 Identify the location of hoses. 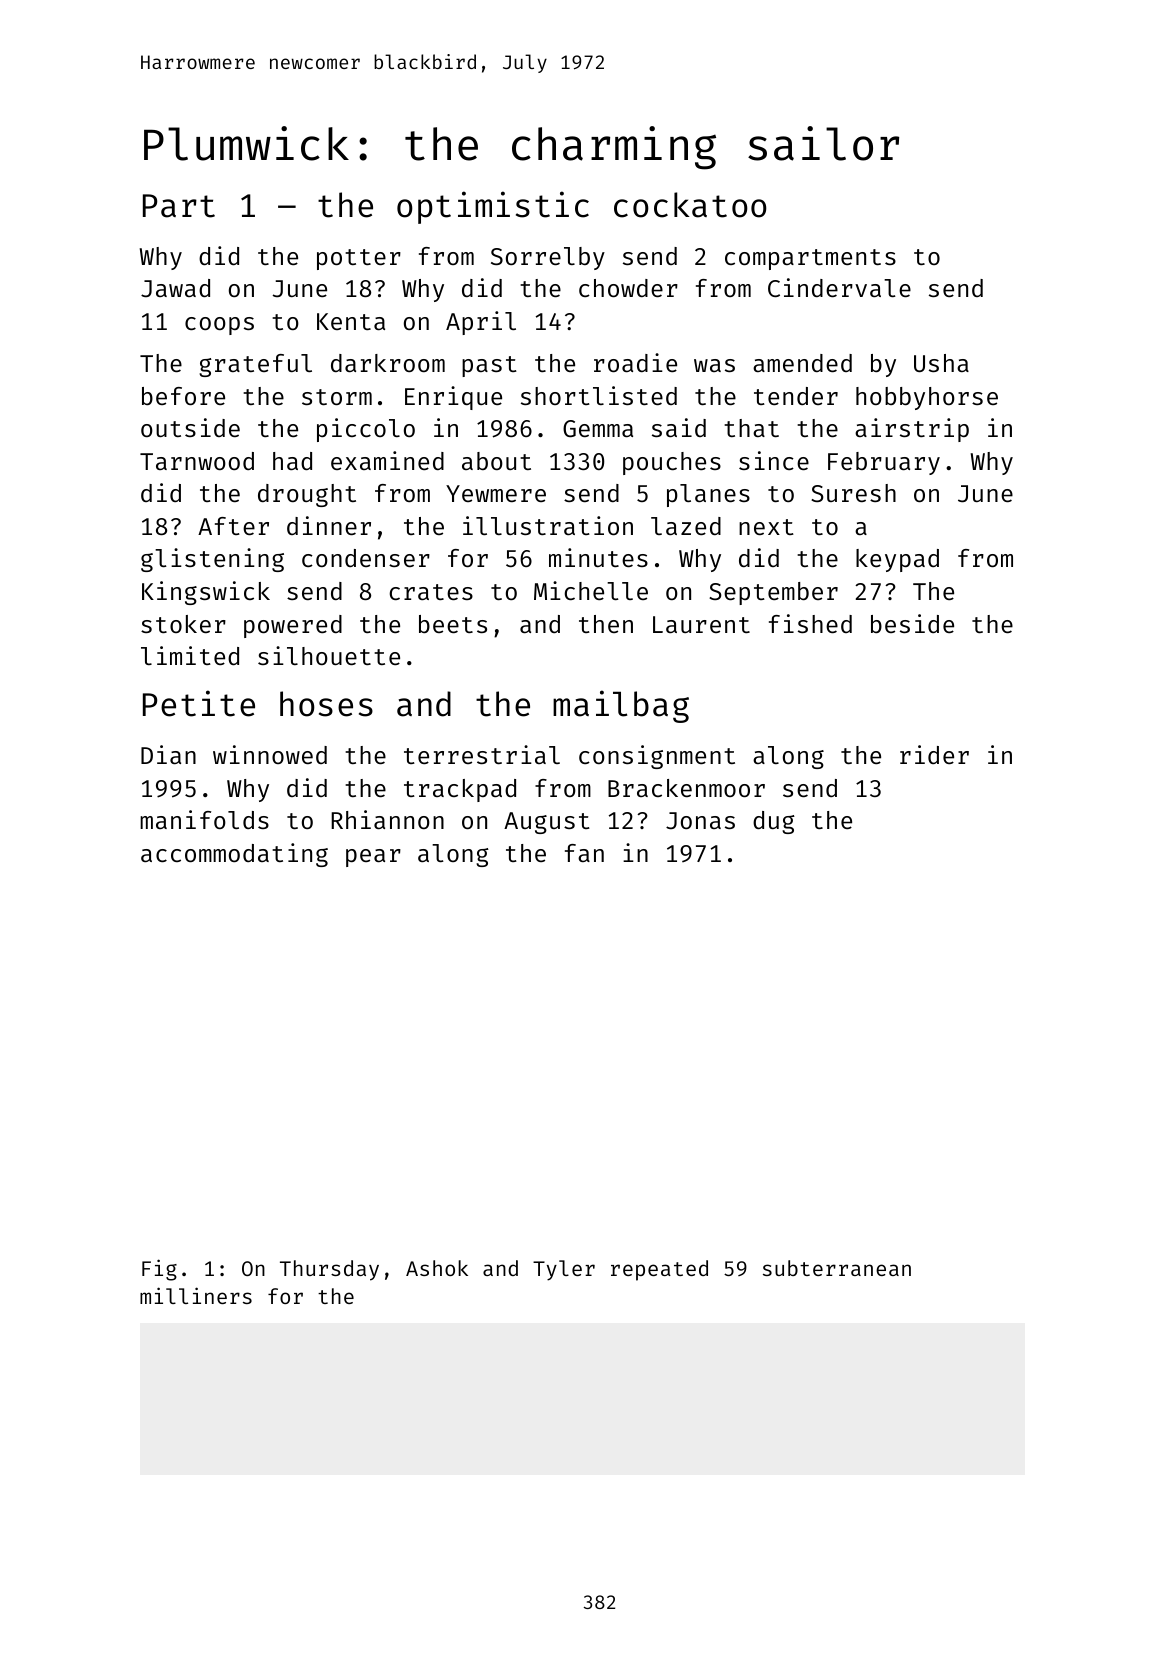
(326, 704).
